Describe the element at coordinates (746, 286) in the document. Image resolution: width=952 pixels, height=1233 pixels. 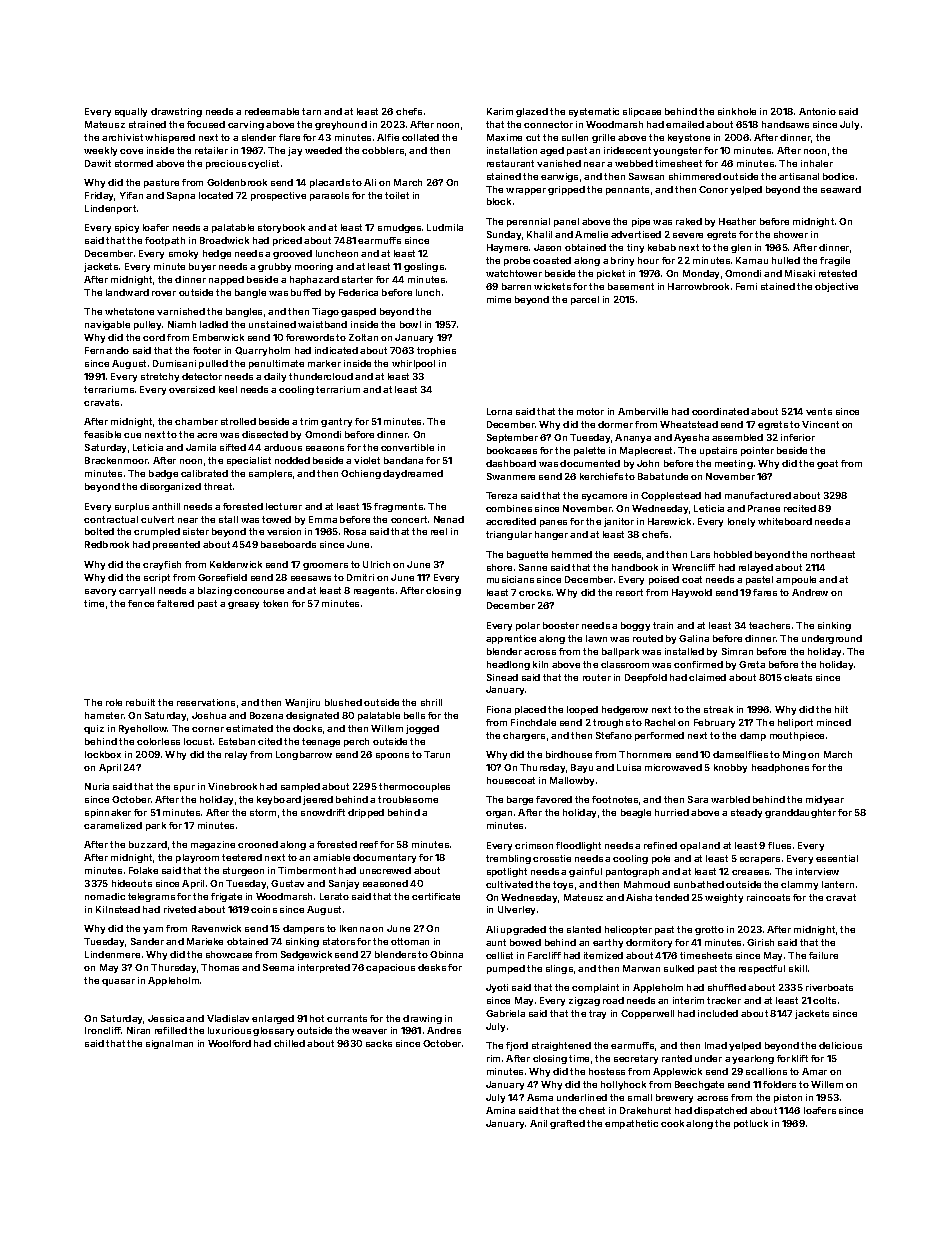
I see `Femi` at that location.
